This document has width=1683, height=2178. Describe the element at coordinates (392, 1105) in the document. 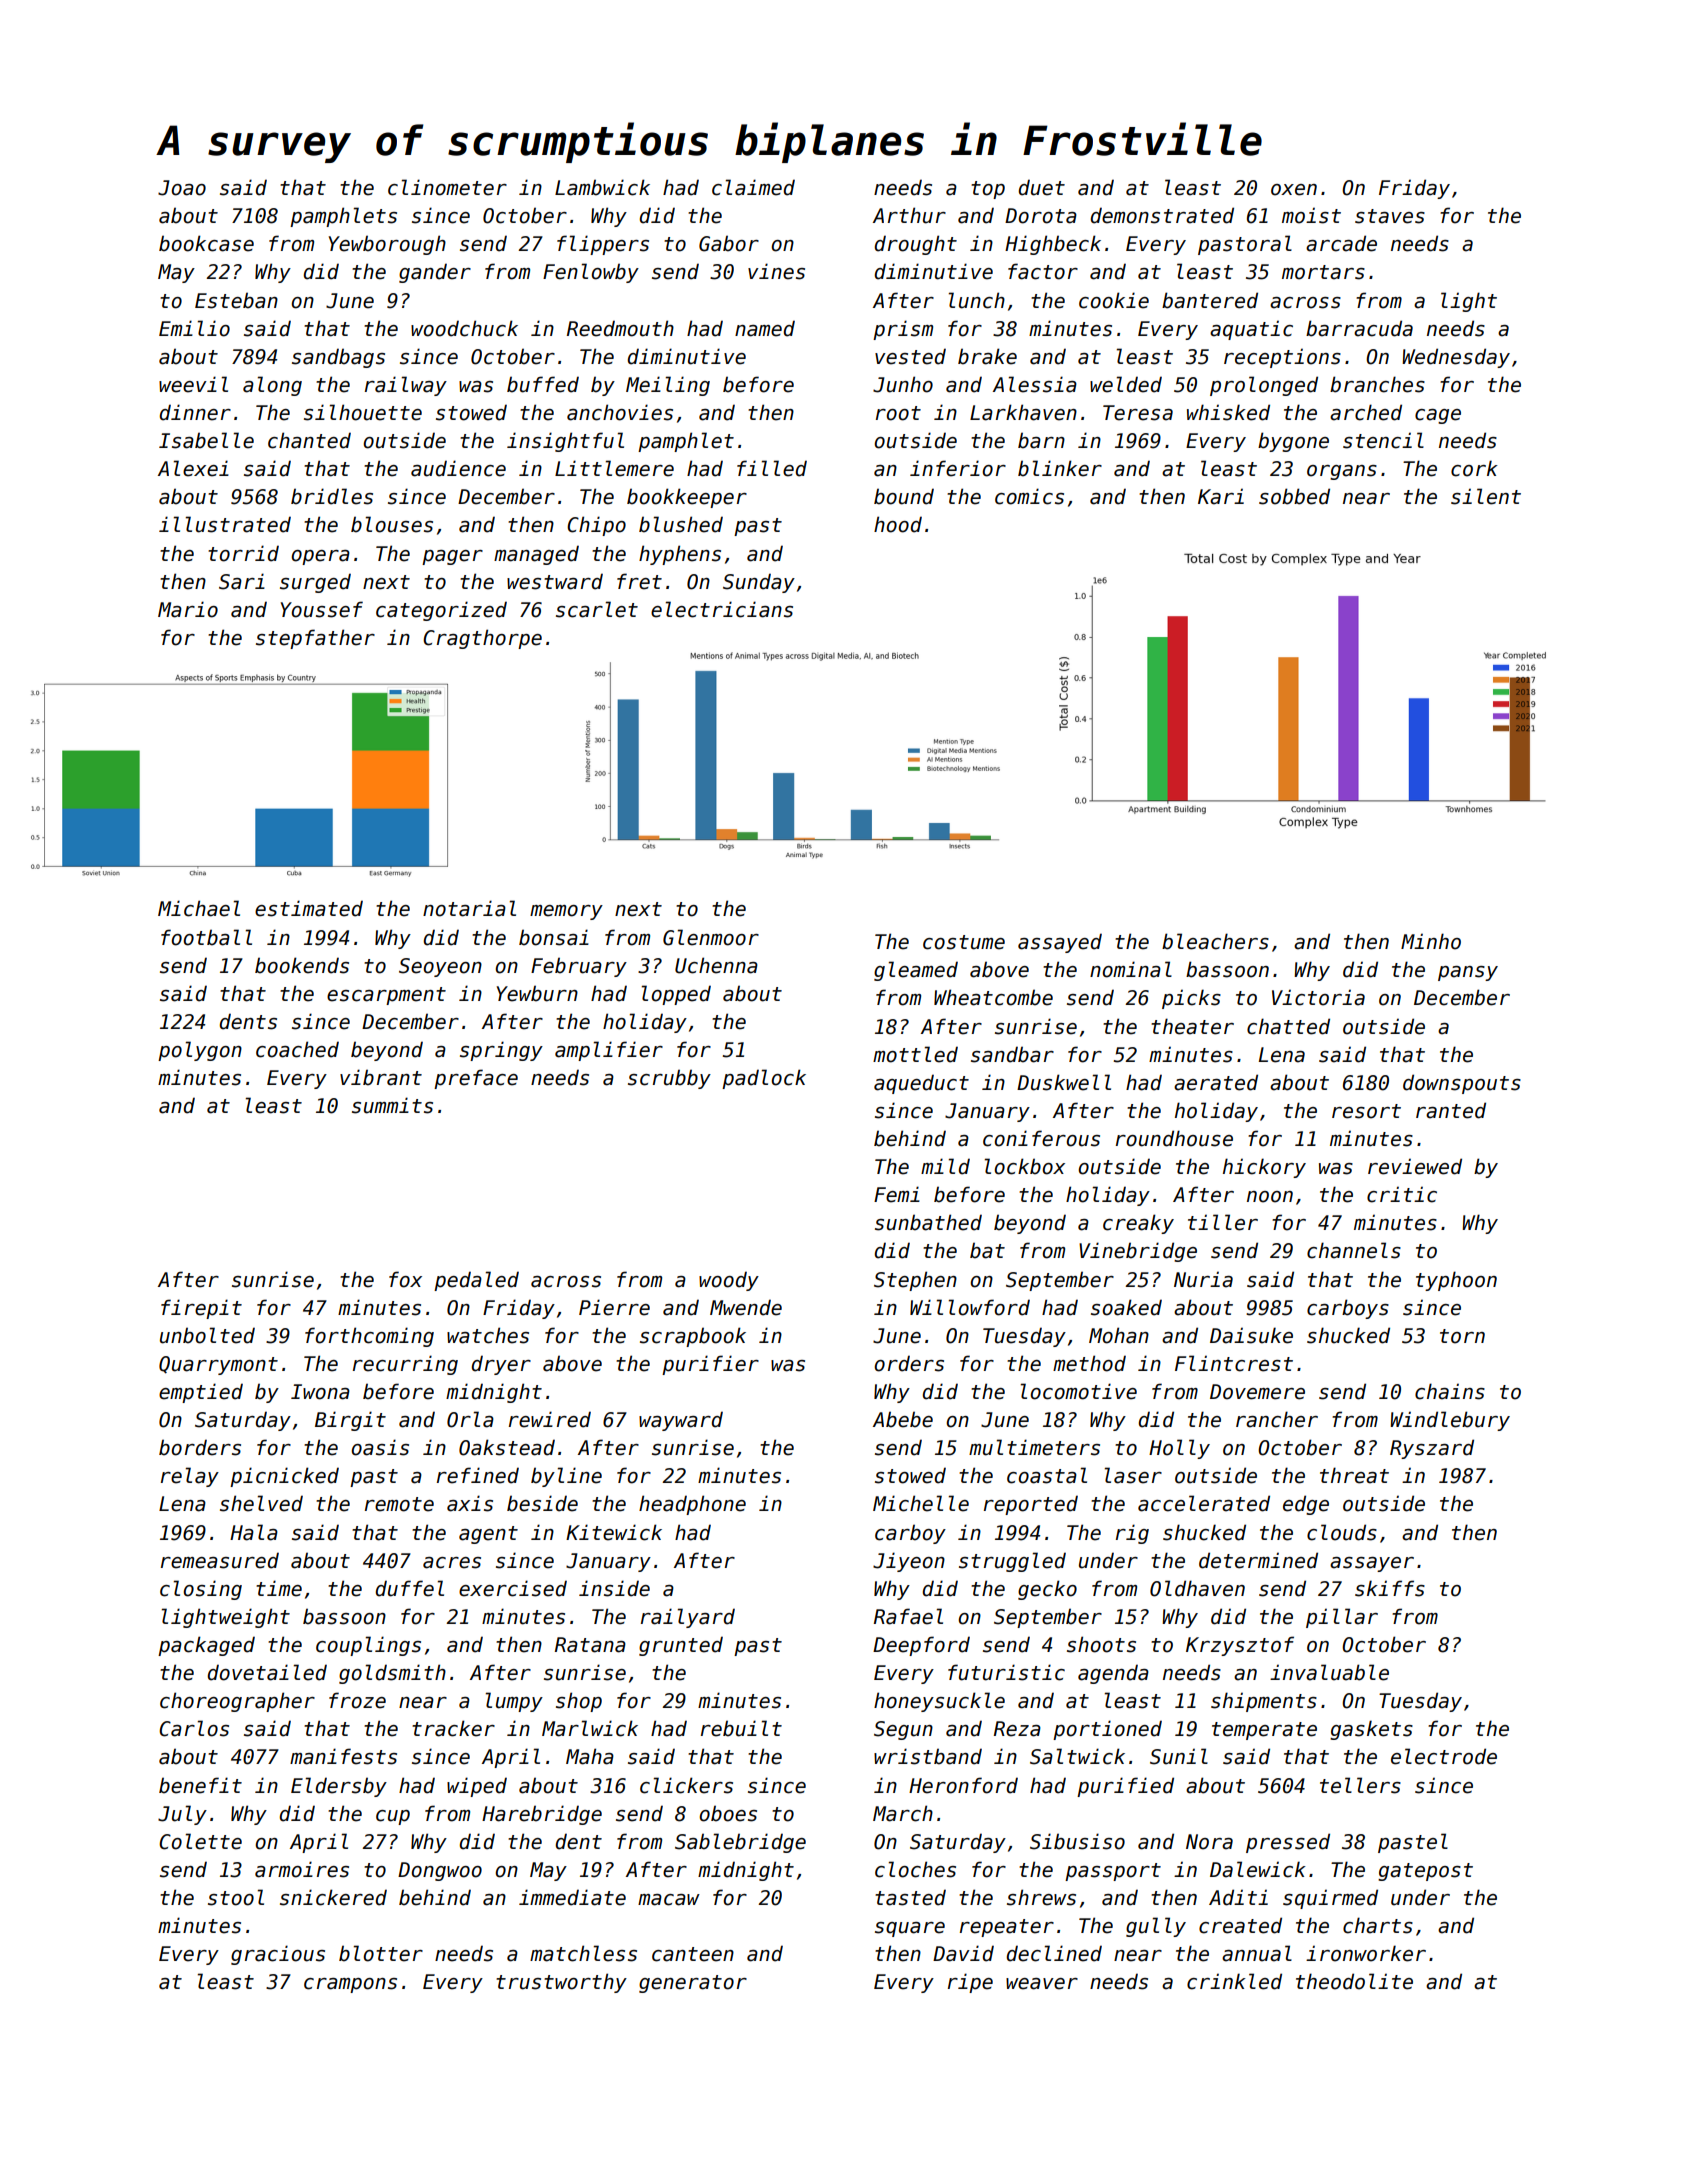

I see `summits` at that location.
